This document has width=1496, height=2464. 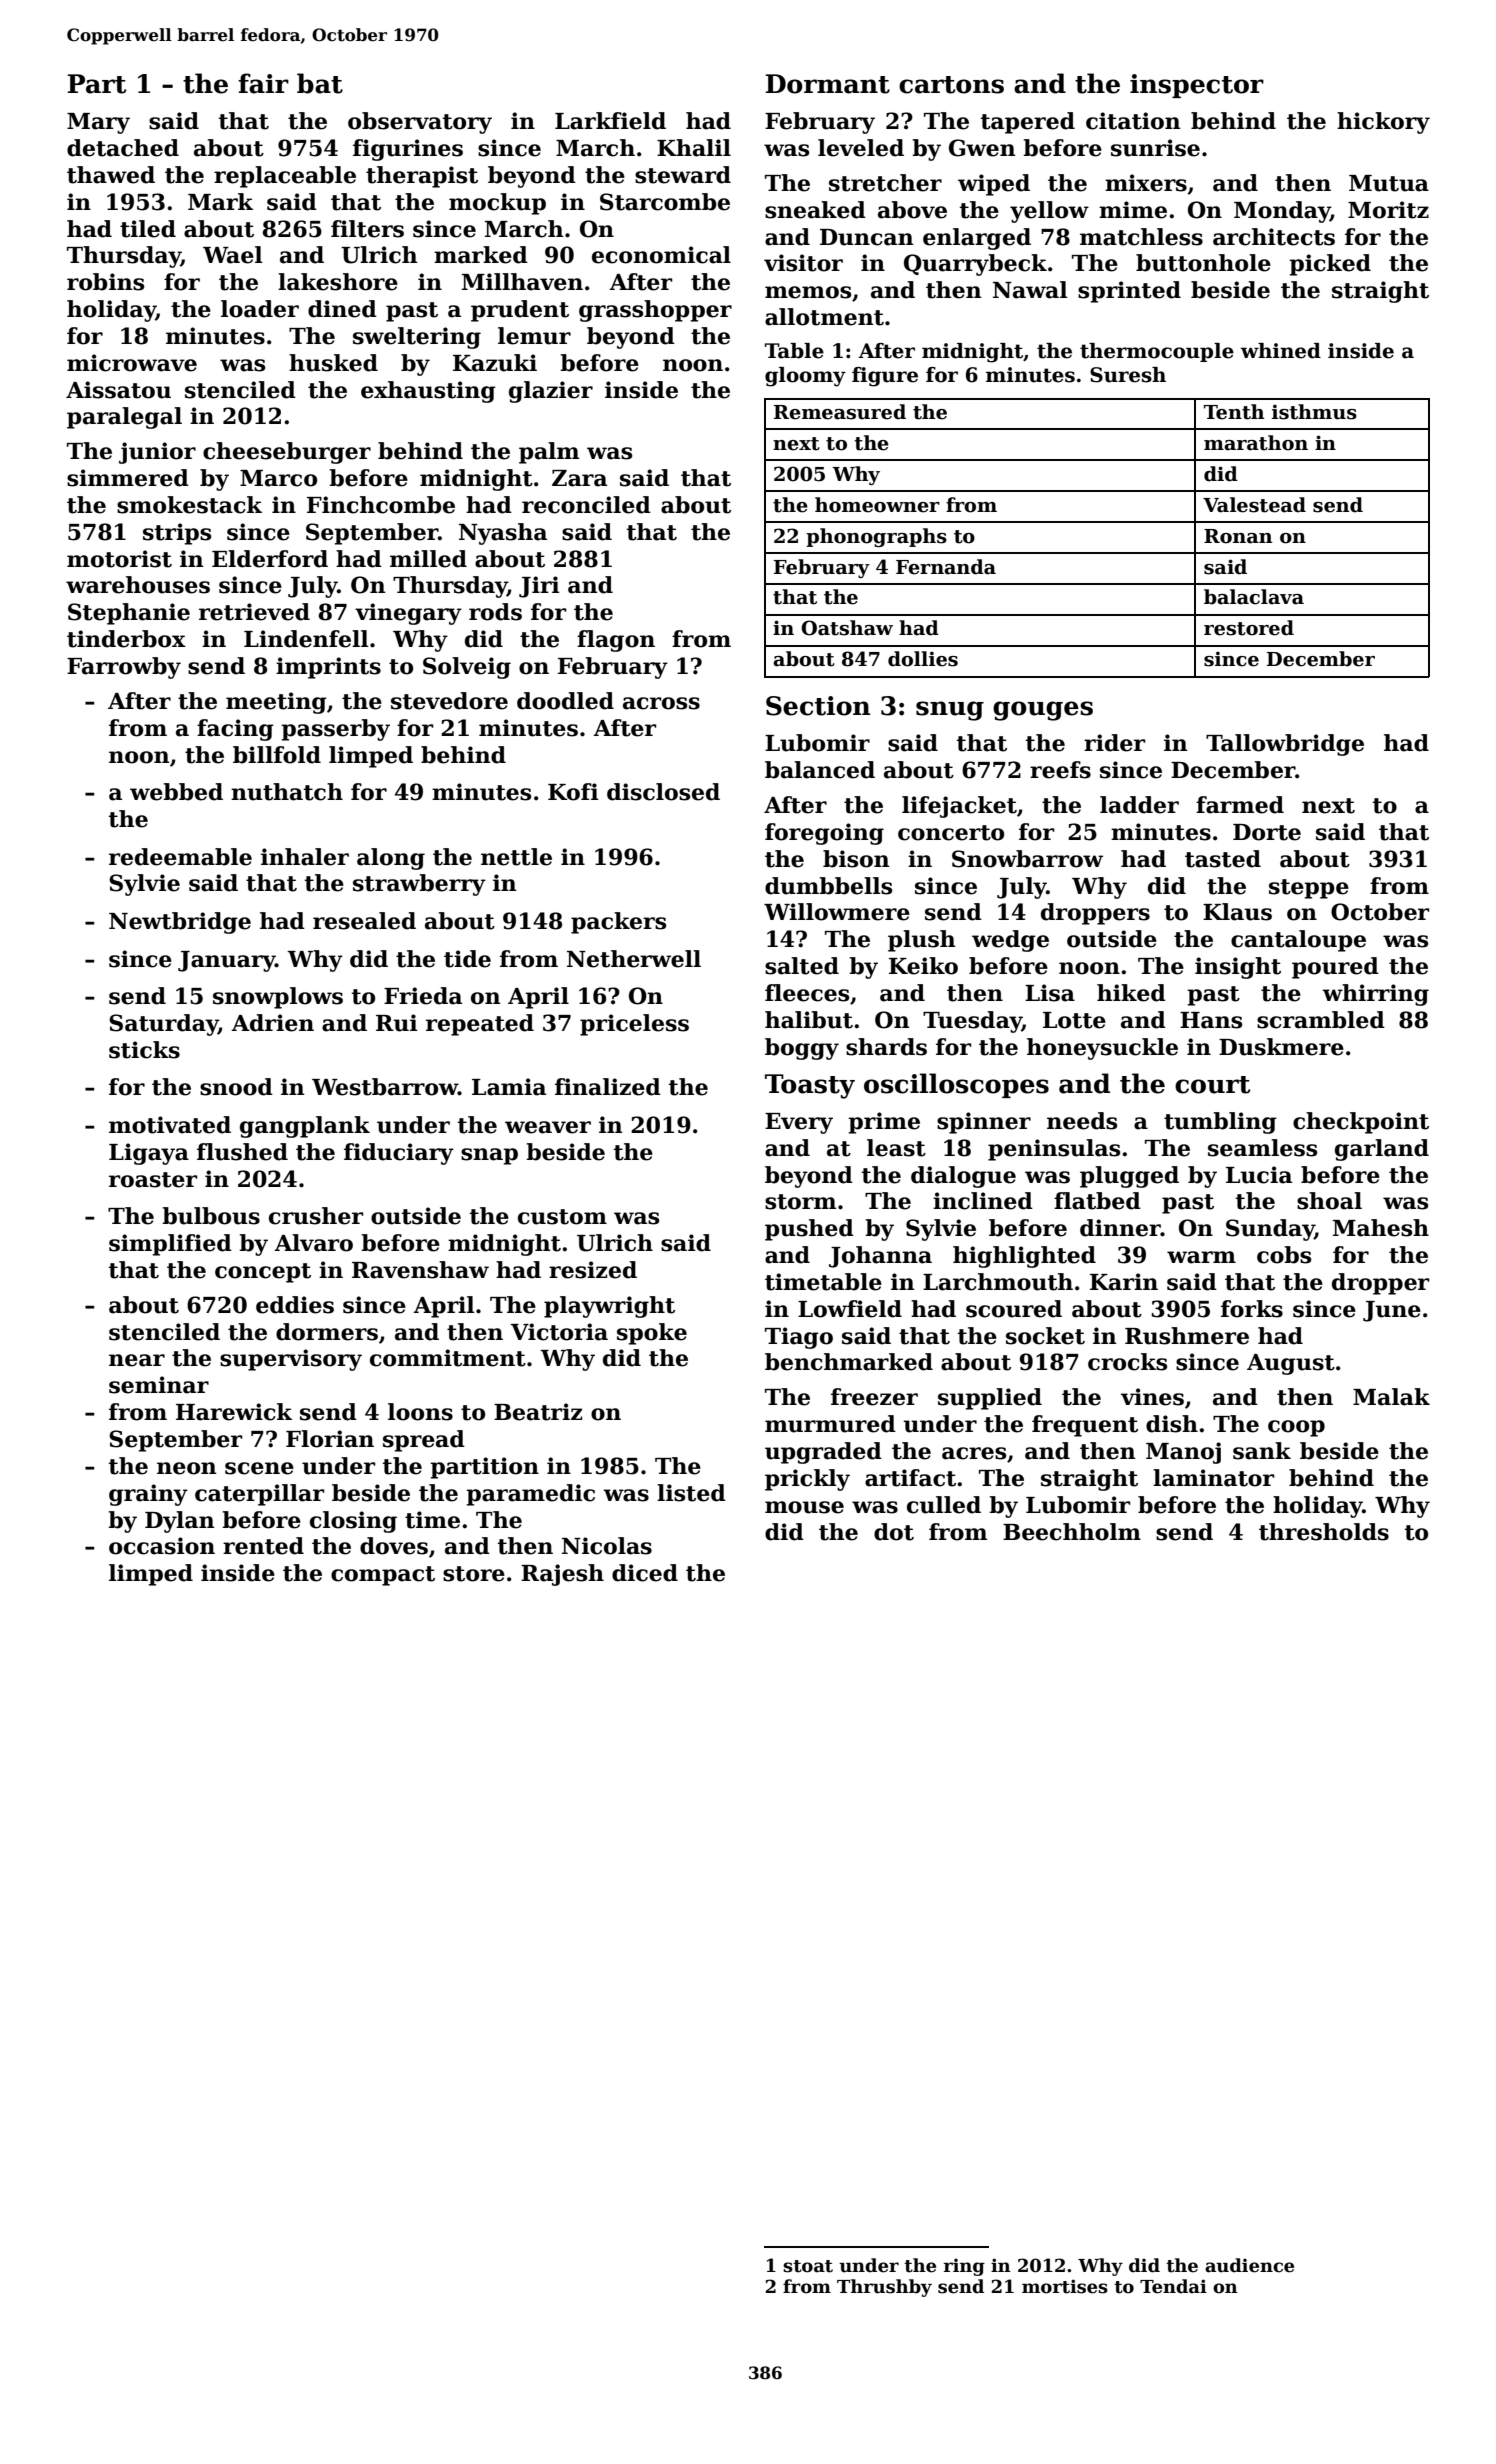 What do you see at coordinates (530, 1495) in the document?
I see `paramedic` at bounding box center [530, 1495].
